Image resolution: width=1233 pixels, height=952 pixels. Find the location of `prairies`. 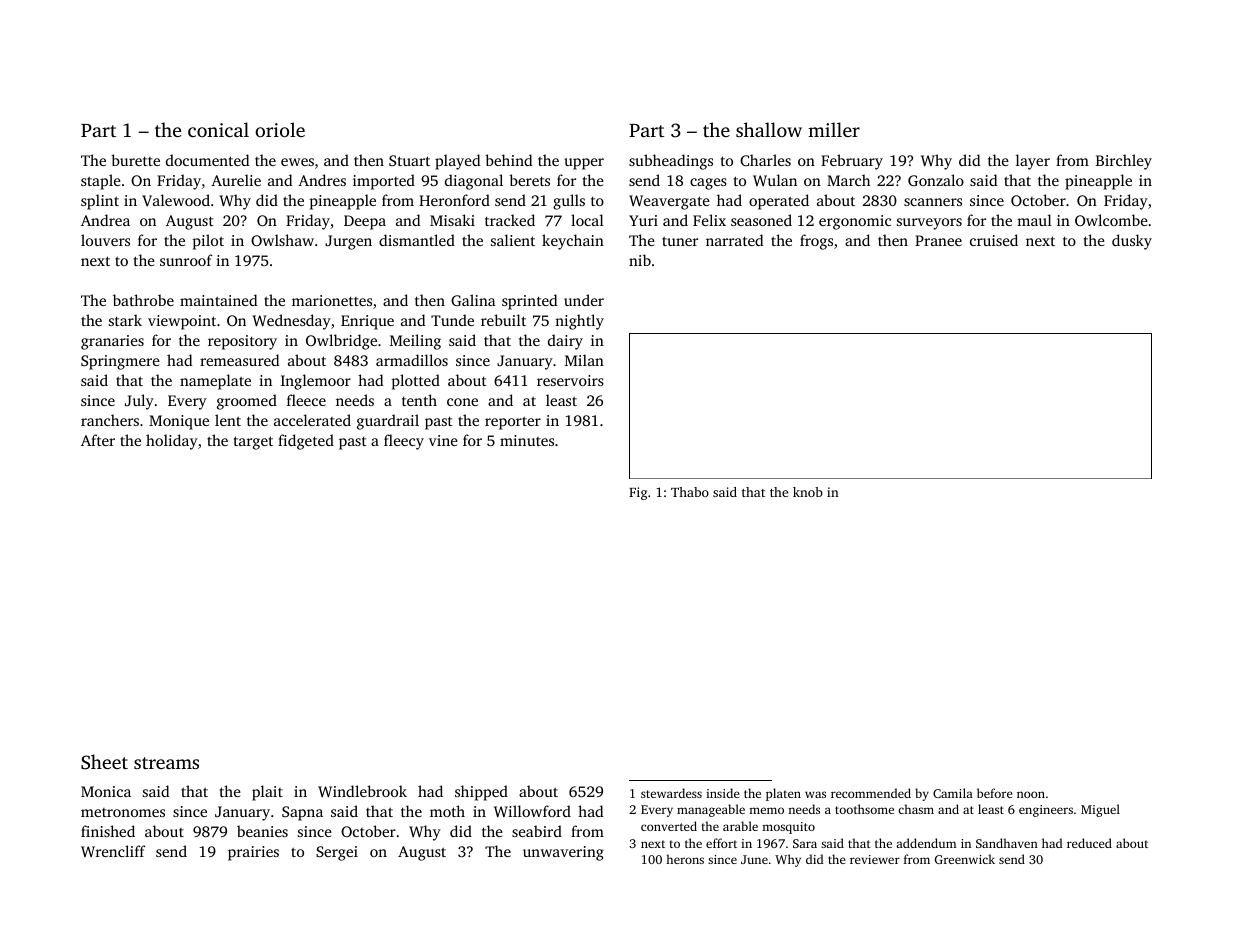

prairies is located at coordinates (253, 853).
